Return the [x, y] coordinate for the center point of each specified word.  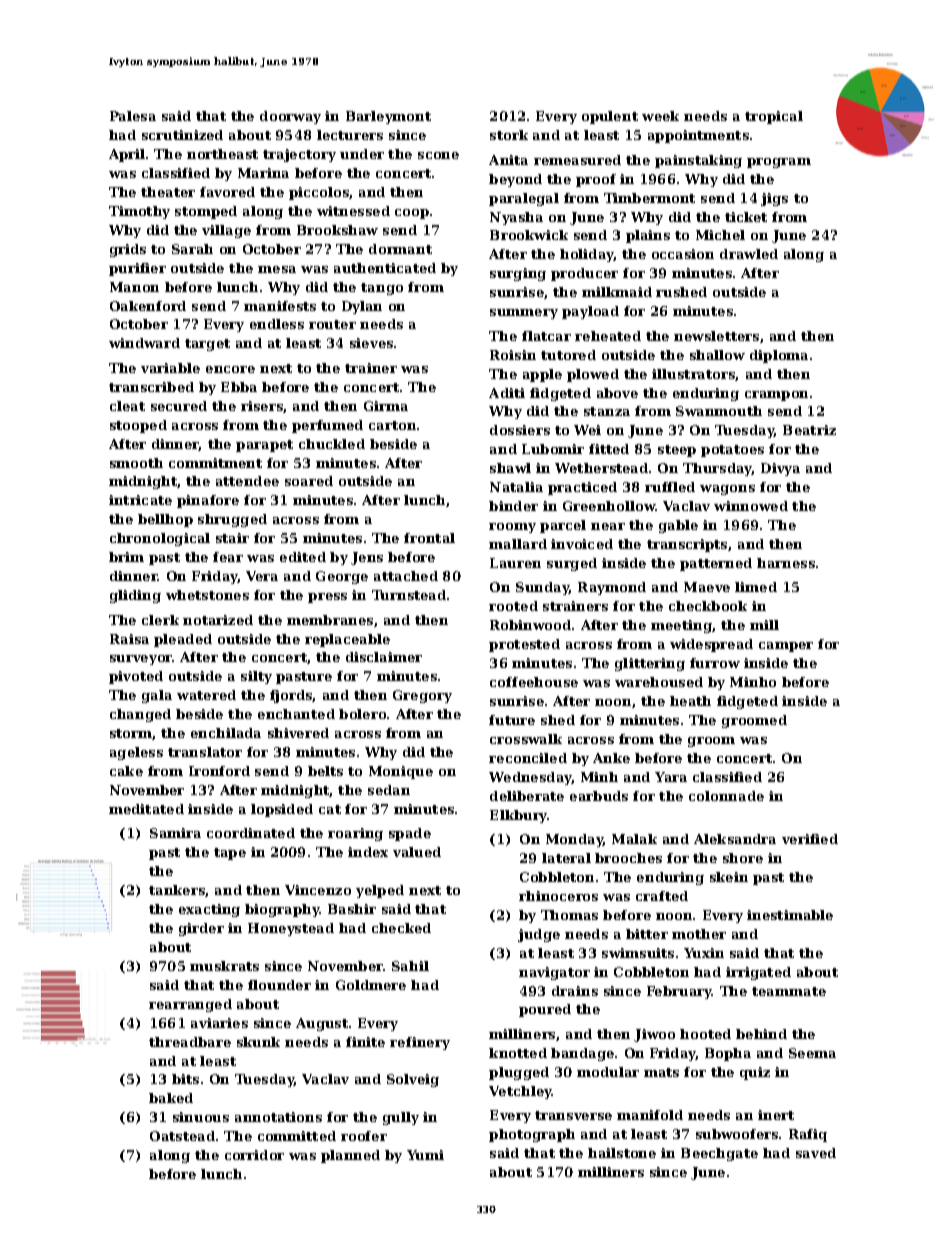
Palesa [133, 116]
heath [690, 701]
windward [144, 343]
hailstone [622, 1153]
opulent [610, 117]
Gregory [422, 696]
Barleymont [388, 117]
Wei [587, 430]
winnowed [751, 506]
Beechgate [719, 1154]
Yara [671, 777]
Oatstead [182, 1136]
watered [206, 695]
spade [410, 834]
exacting [209, 910]
